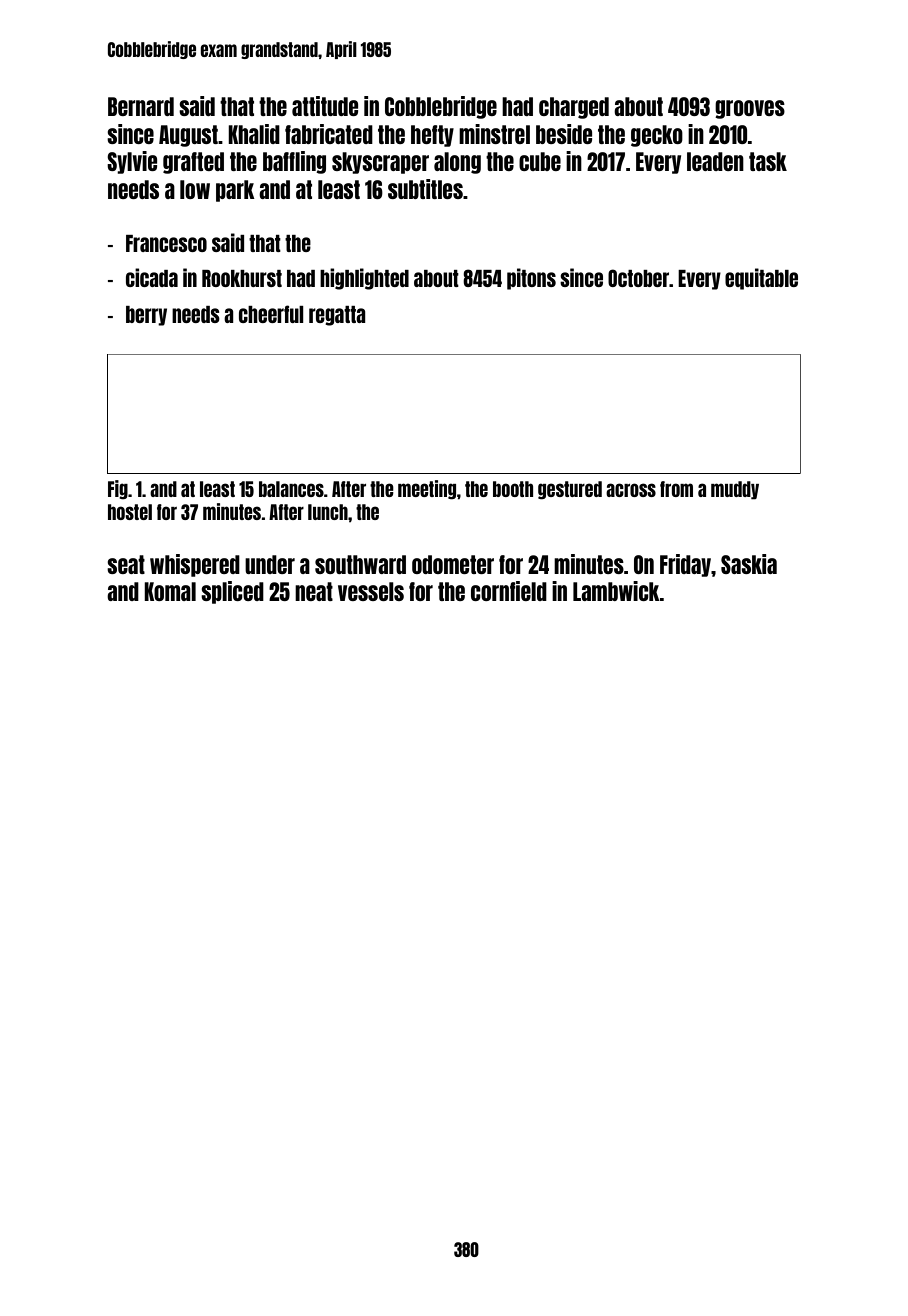 This screenshot has width=908, height=1316. I want to click on pitons, so click(531, 279).
